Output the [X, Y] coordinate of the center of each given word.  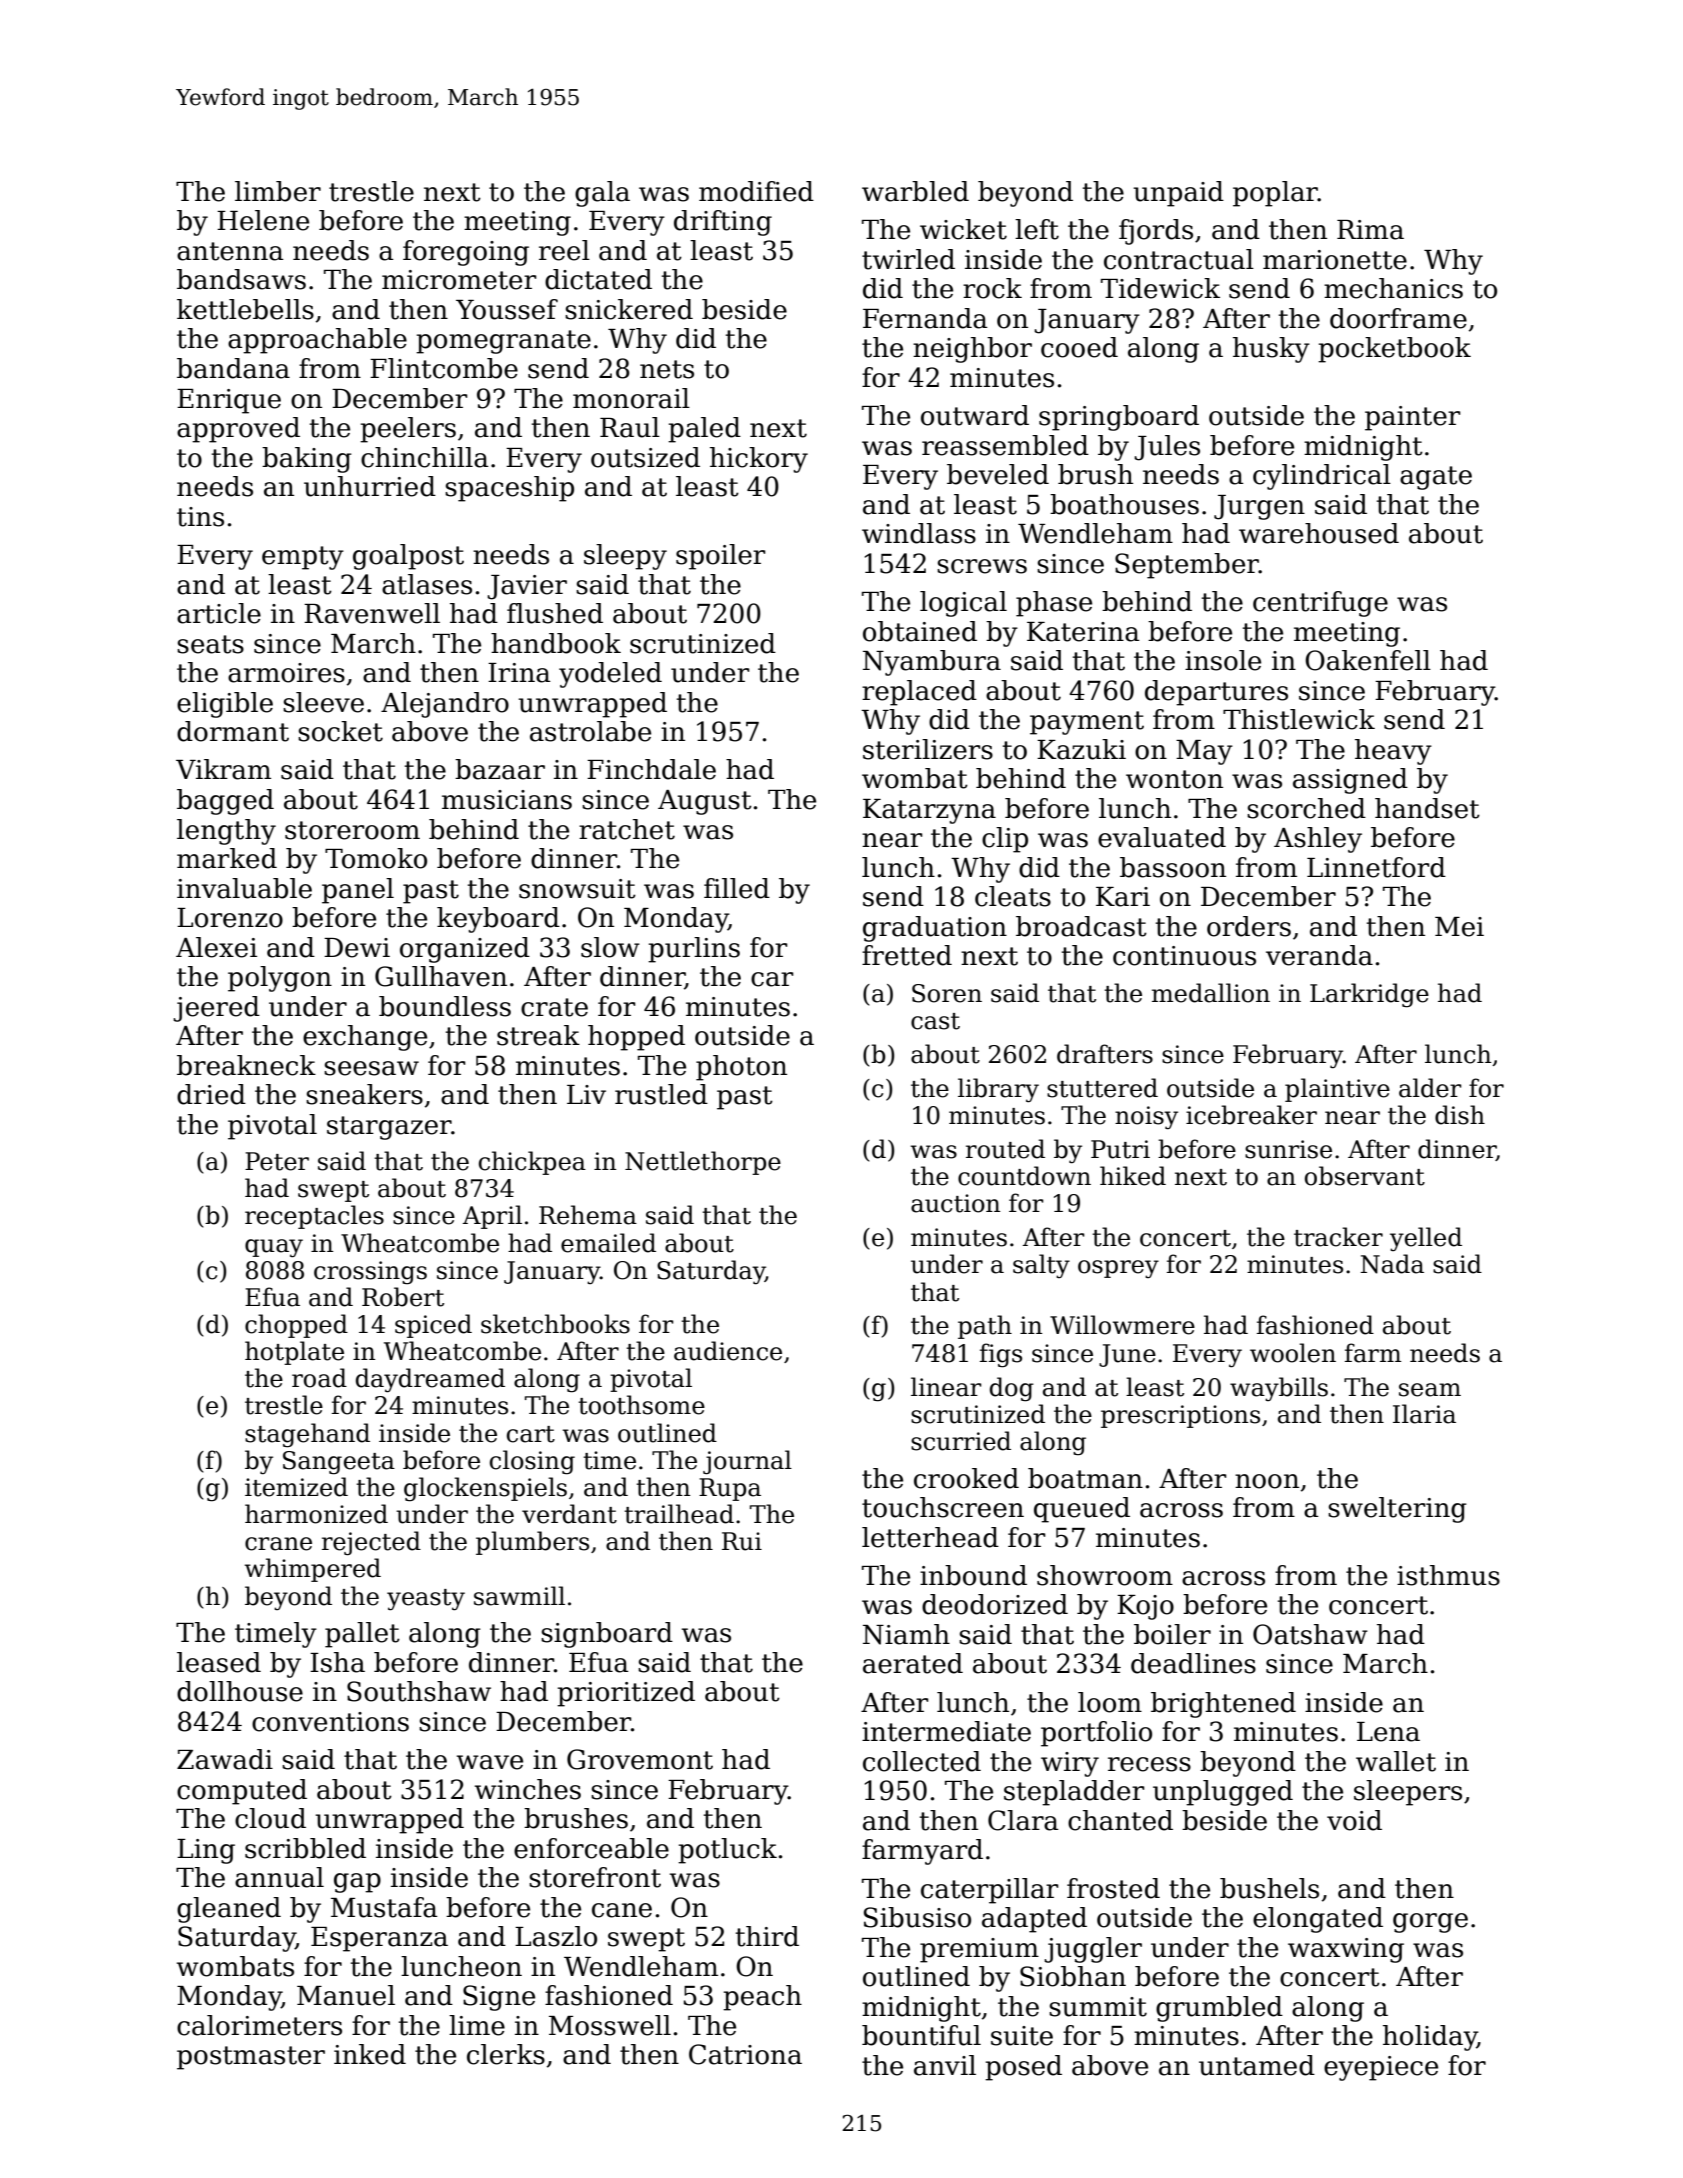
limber [278, 191]
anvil [945, 2065]
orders [1249, 926]
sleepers [1408, 1793]
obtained [920, 631]
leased [219, 1662]
